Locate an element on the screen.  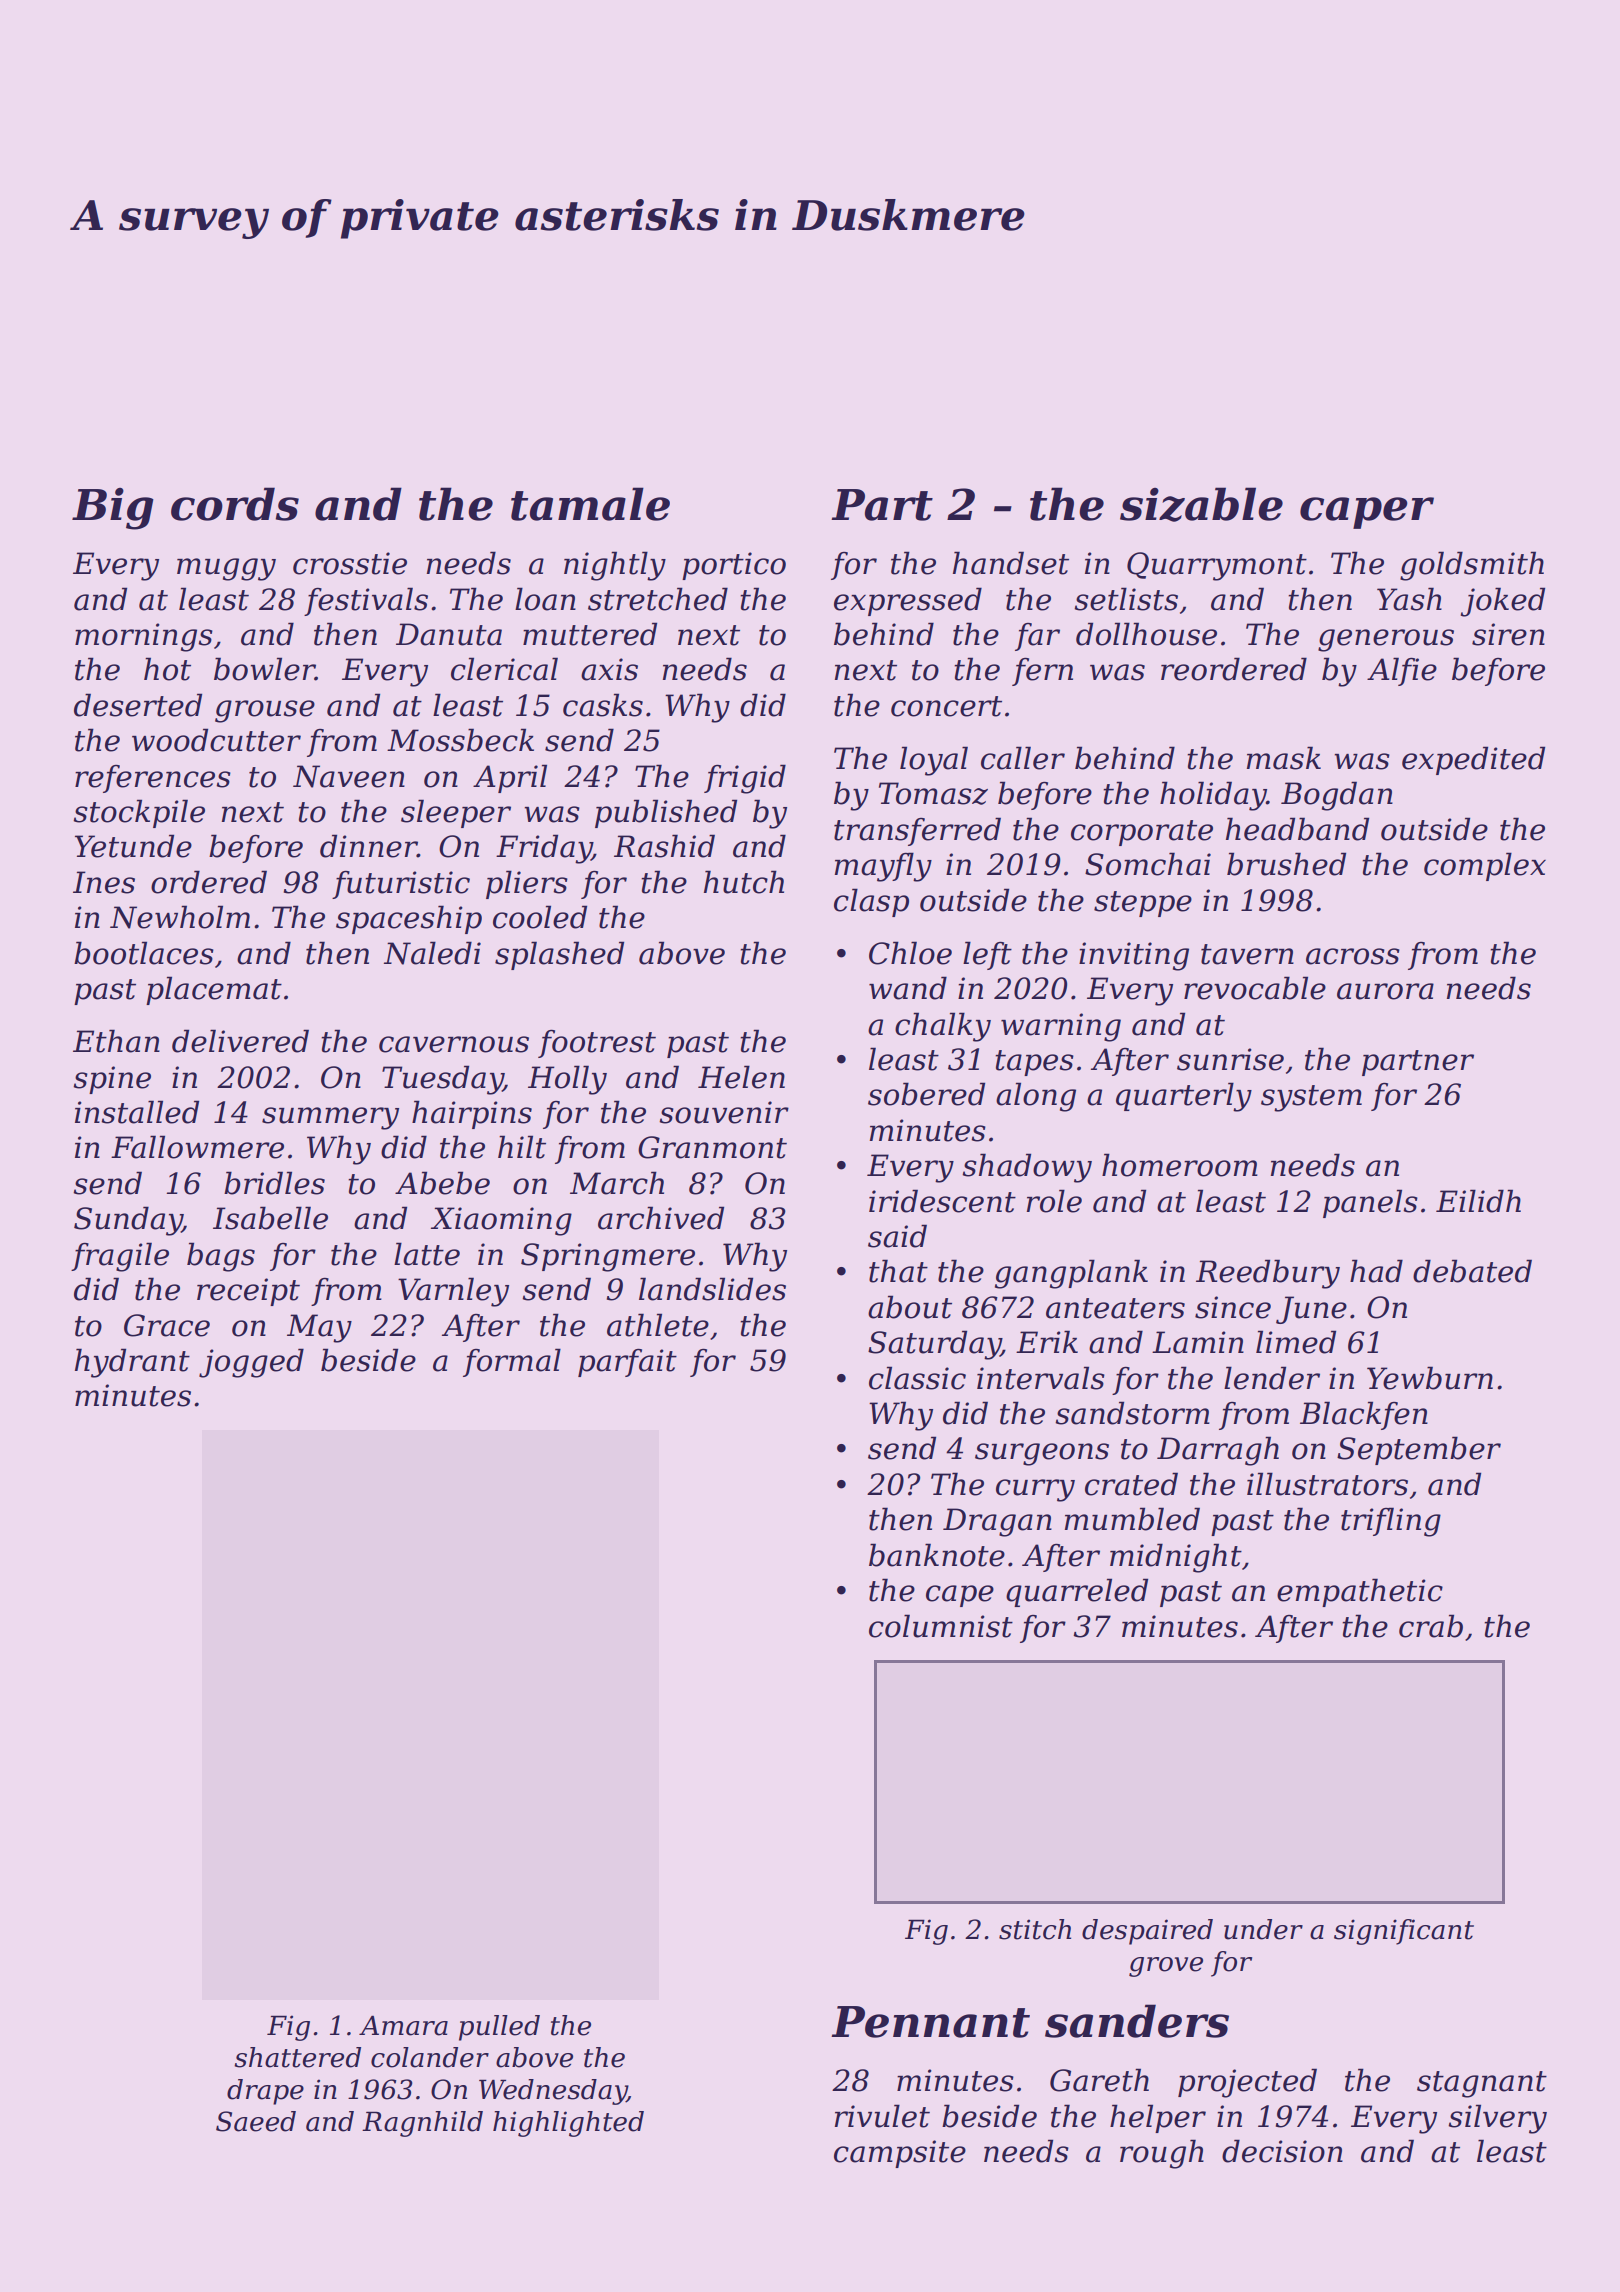
March is located at coordinates (617, 1183).
